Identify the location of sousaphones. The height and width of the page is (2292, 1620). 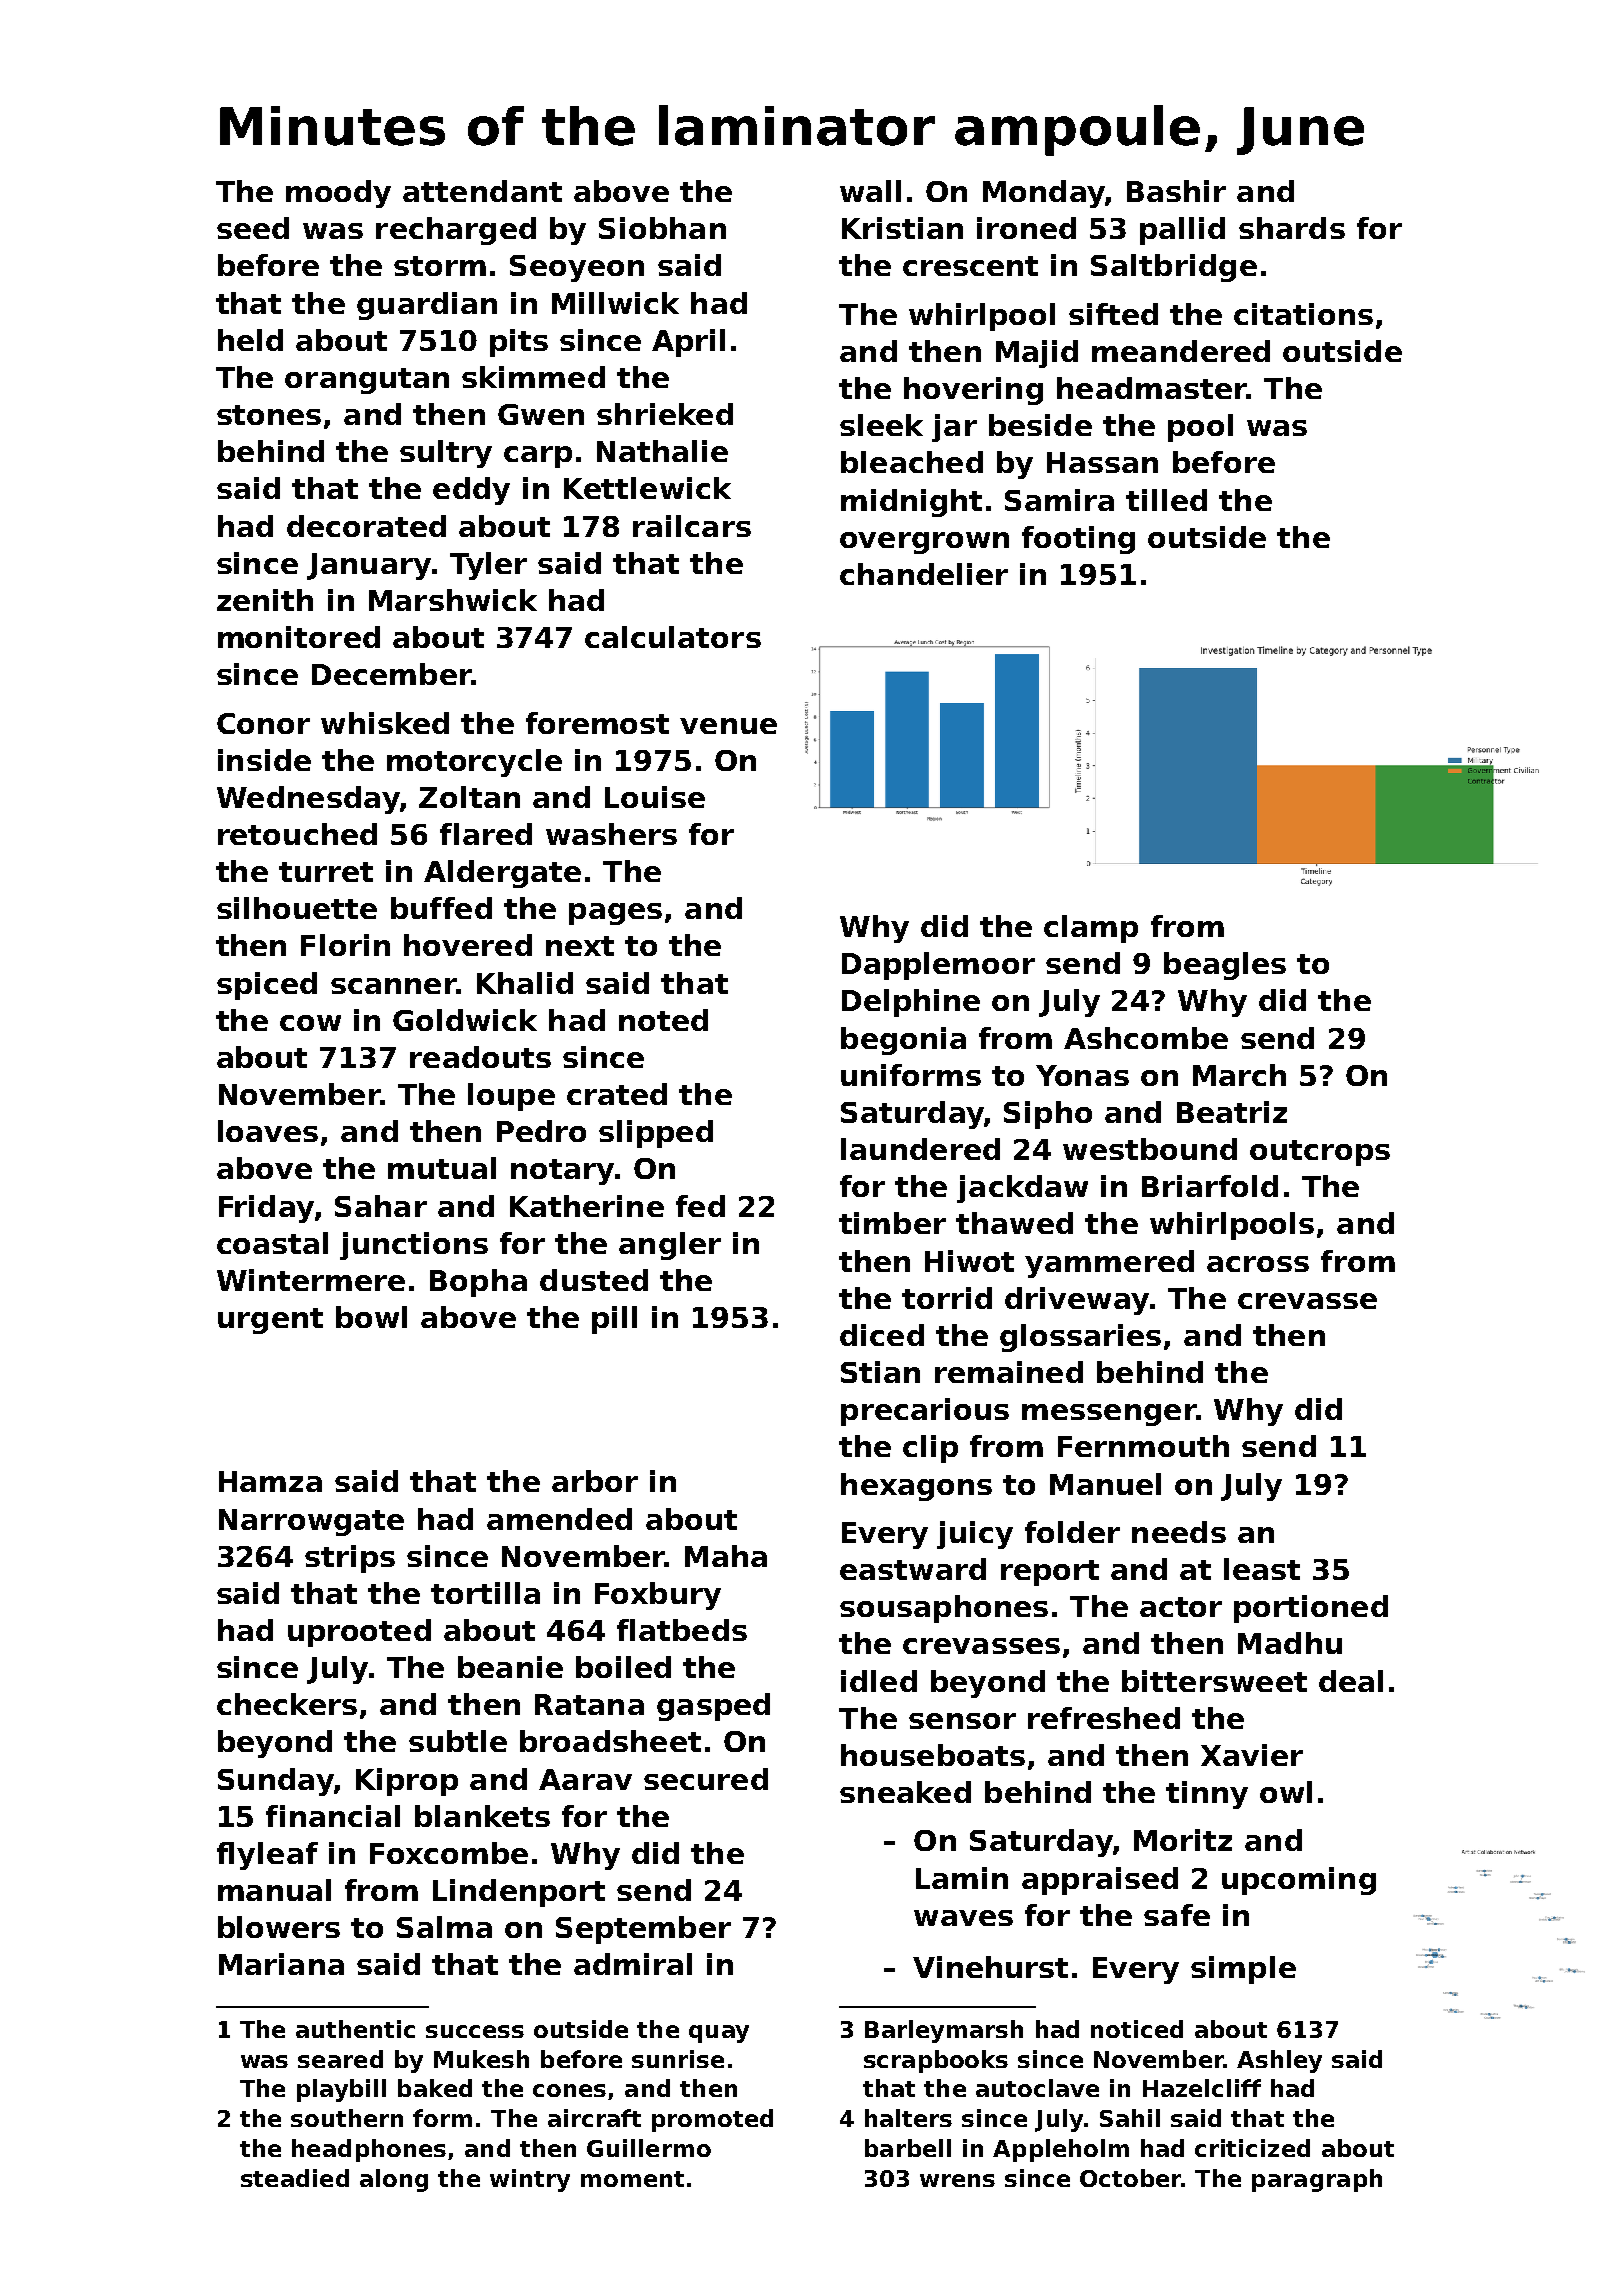
(944, 1609).
